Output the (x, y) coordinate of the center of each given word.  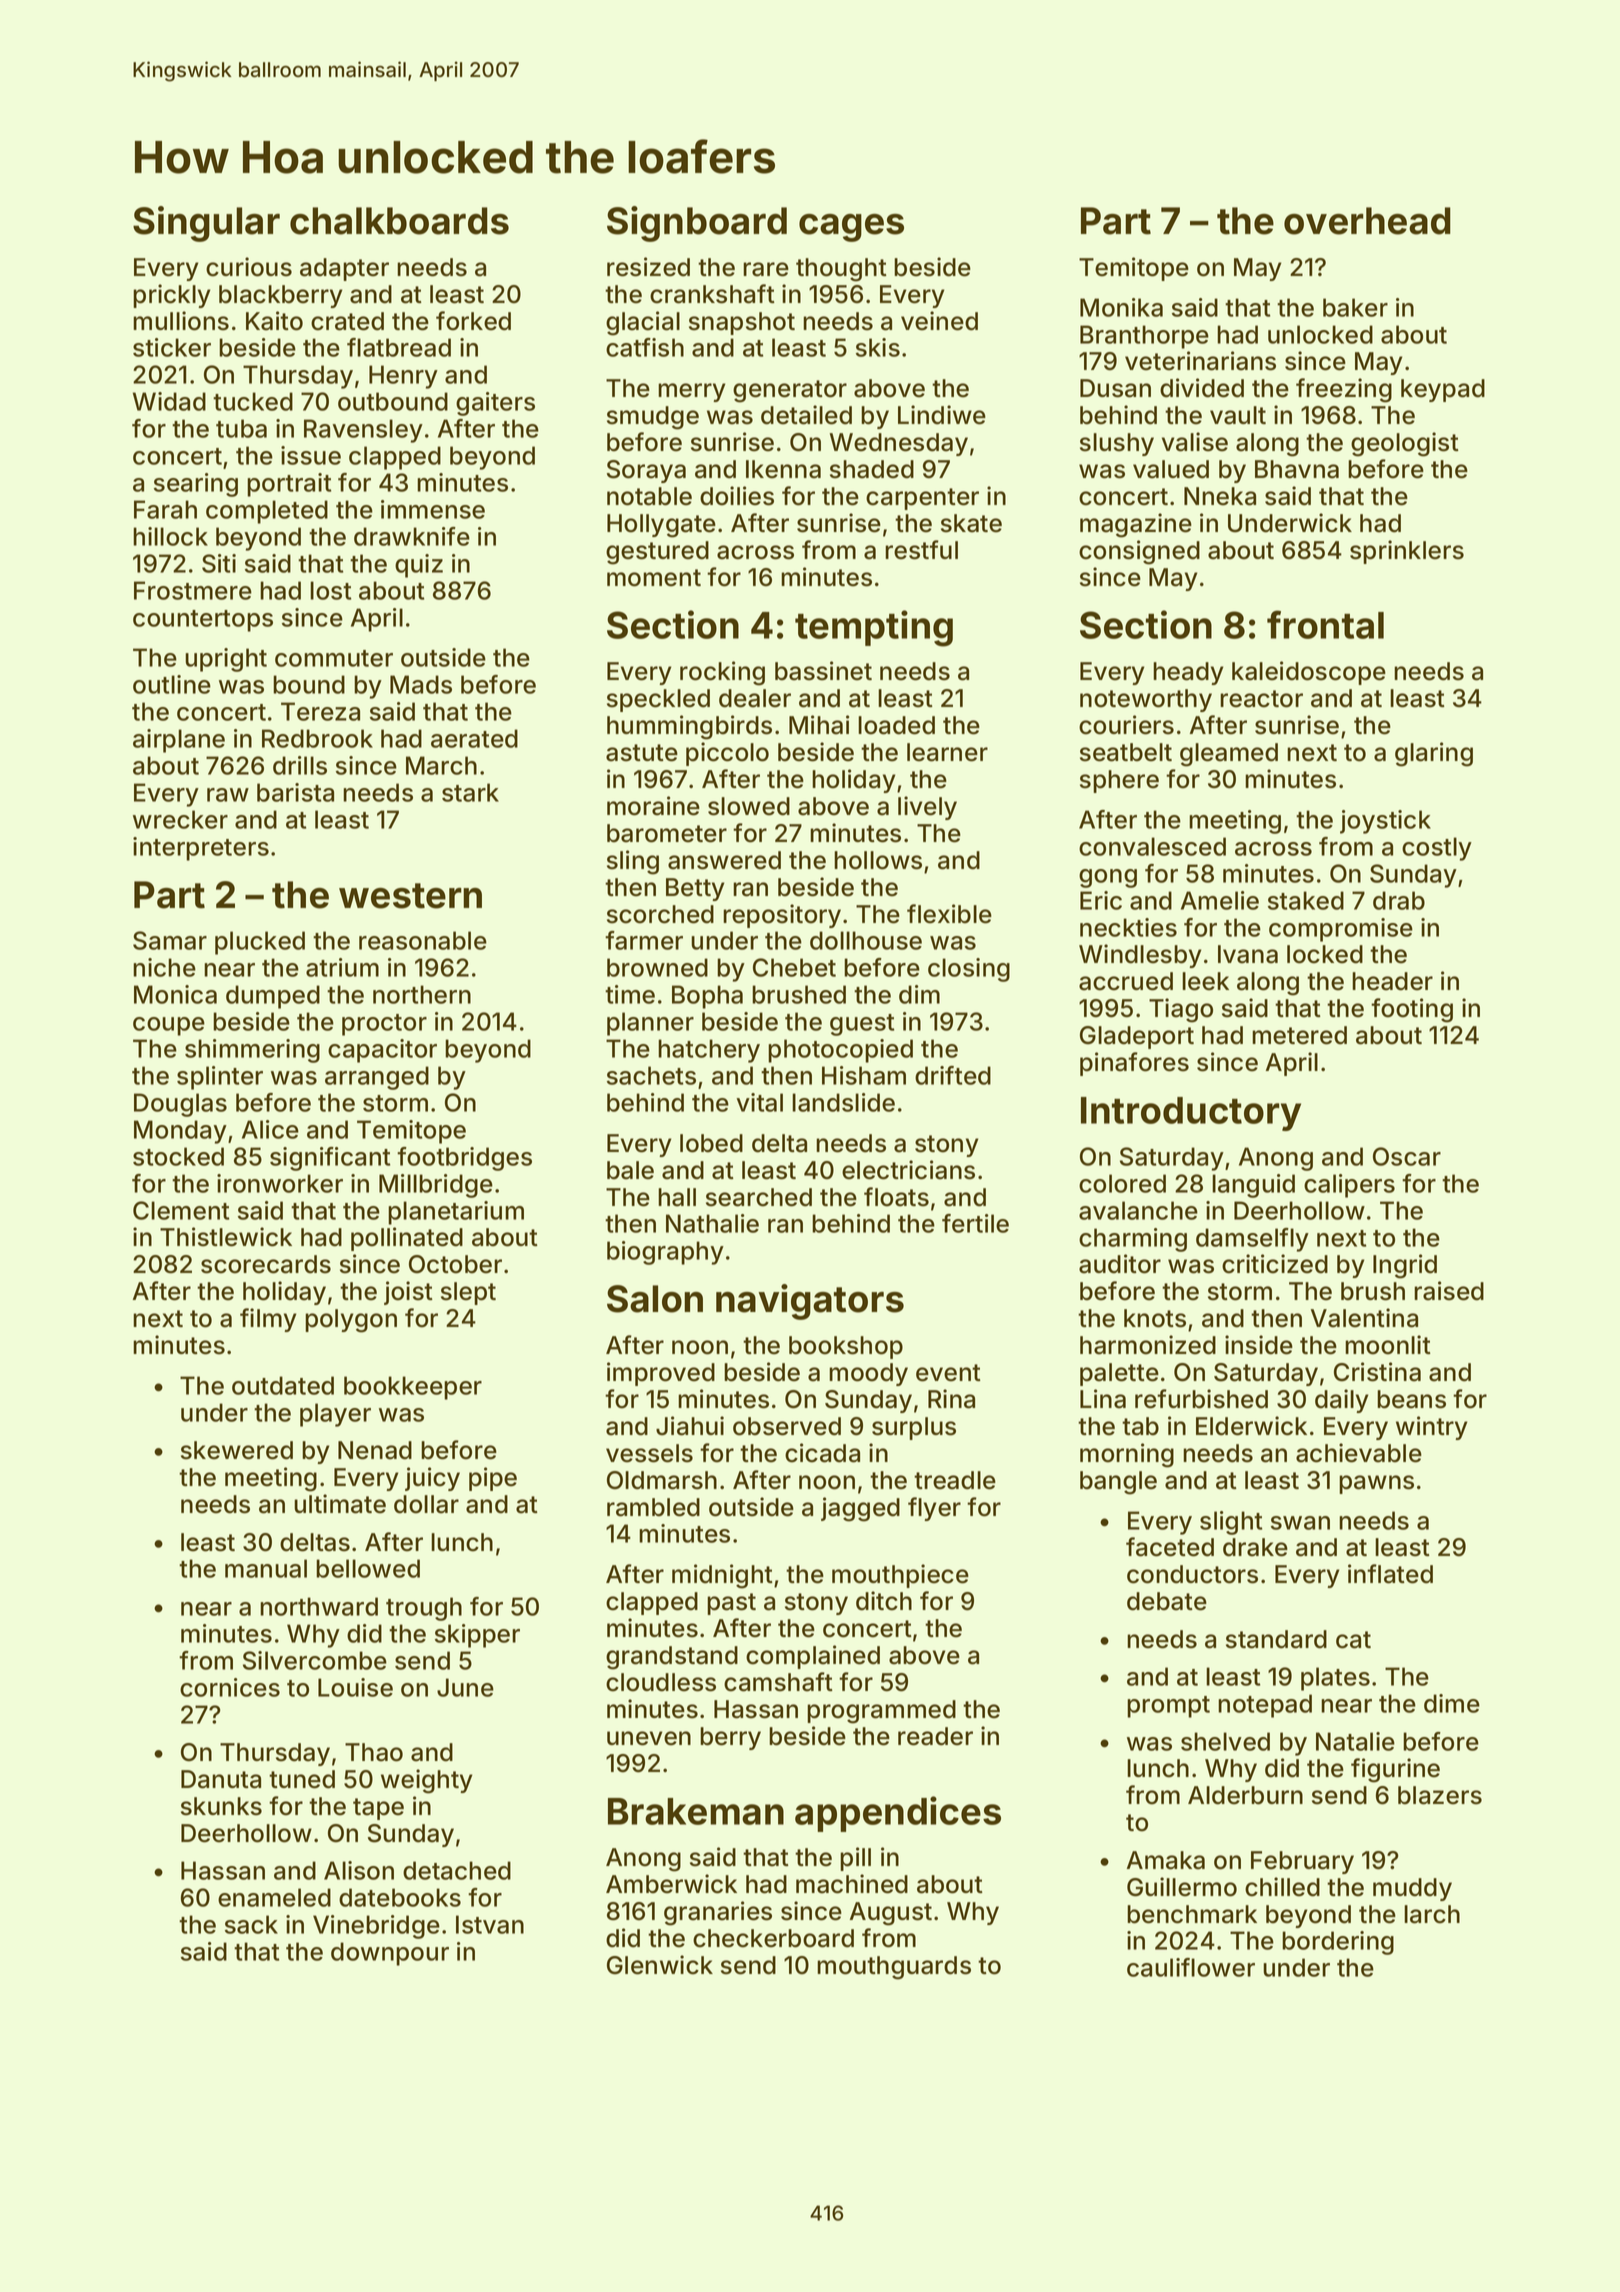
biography (665, 1253)
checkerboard (773, 1938)
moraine (653, 806)
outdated (283, 1385)
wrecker (180, 819)
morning (1127, 1455)
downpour (390, 1954)
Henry (403, 377)
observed (787, 1426)
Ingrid (1405, 1266)
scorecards (266, 1264)
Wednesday (899, 444)
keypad (1443, 390)
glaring (1434, 754)
